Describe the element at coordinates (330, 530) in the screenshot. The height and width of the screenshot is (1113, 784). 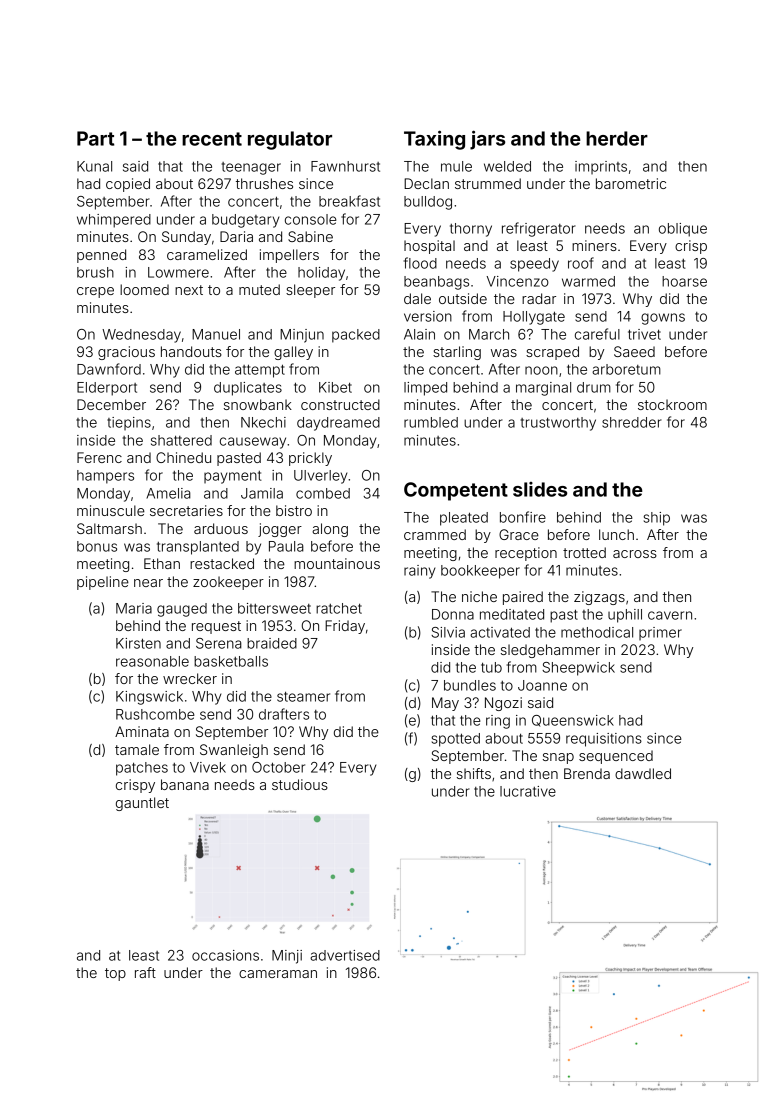
I see `along` at that location.
